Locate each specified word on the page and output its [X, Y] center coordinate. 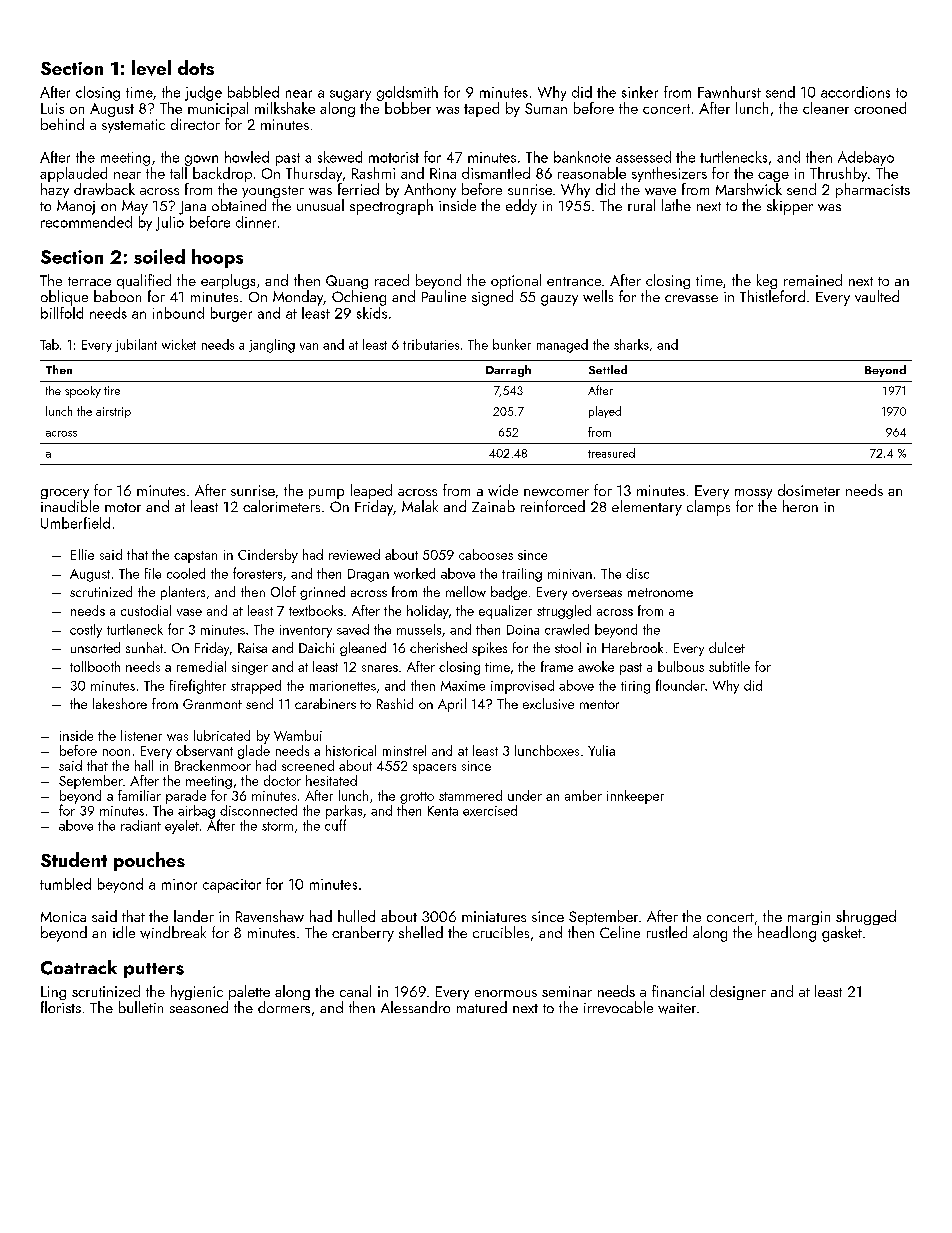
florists [61, 1007]
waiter [677, 1008]
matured [482, 1007]
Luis [52, 108]
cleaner [826, 108]
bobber [408, 108]
